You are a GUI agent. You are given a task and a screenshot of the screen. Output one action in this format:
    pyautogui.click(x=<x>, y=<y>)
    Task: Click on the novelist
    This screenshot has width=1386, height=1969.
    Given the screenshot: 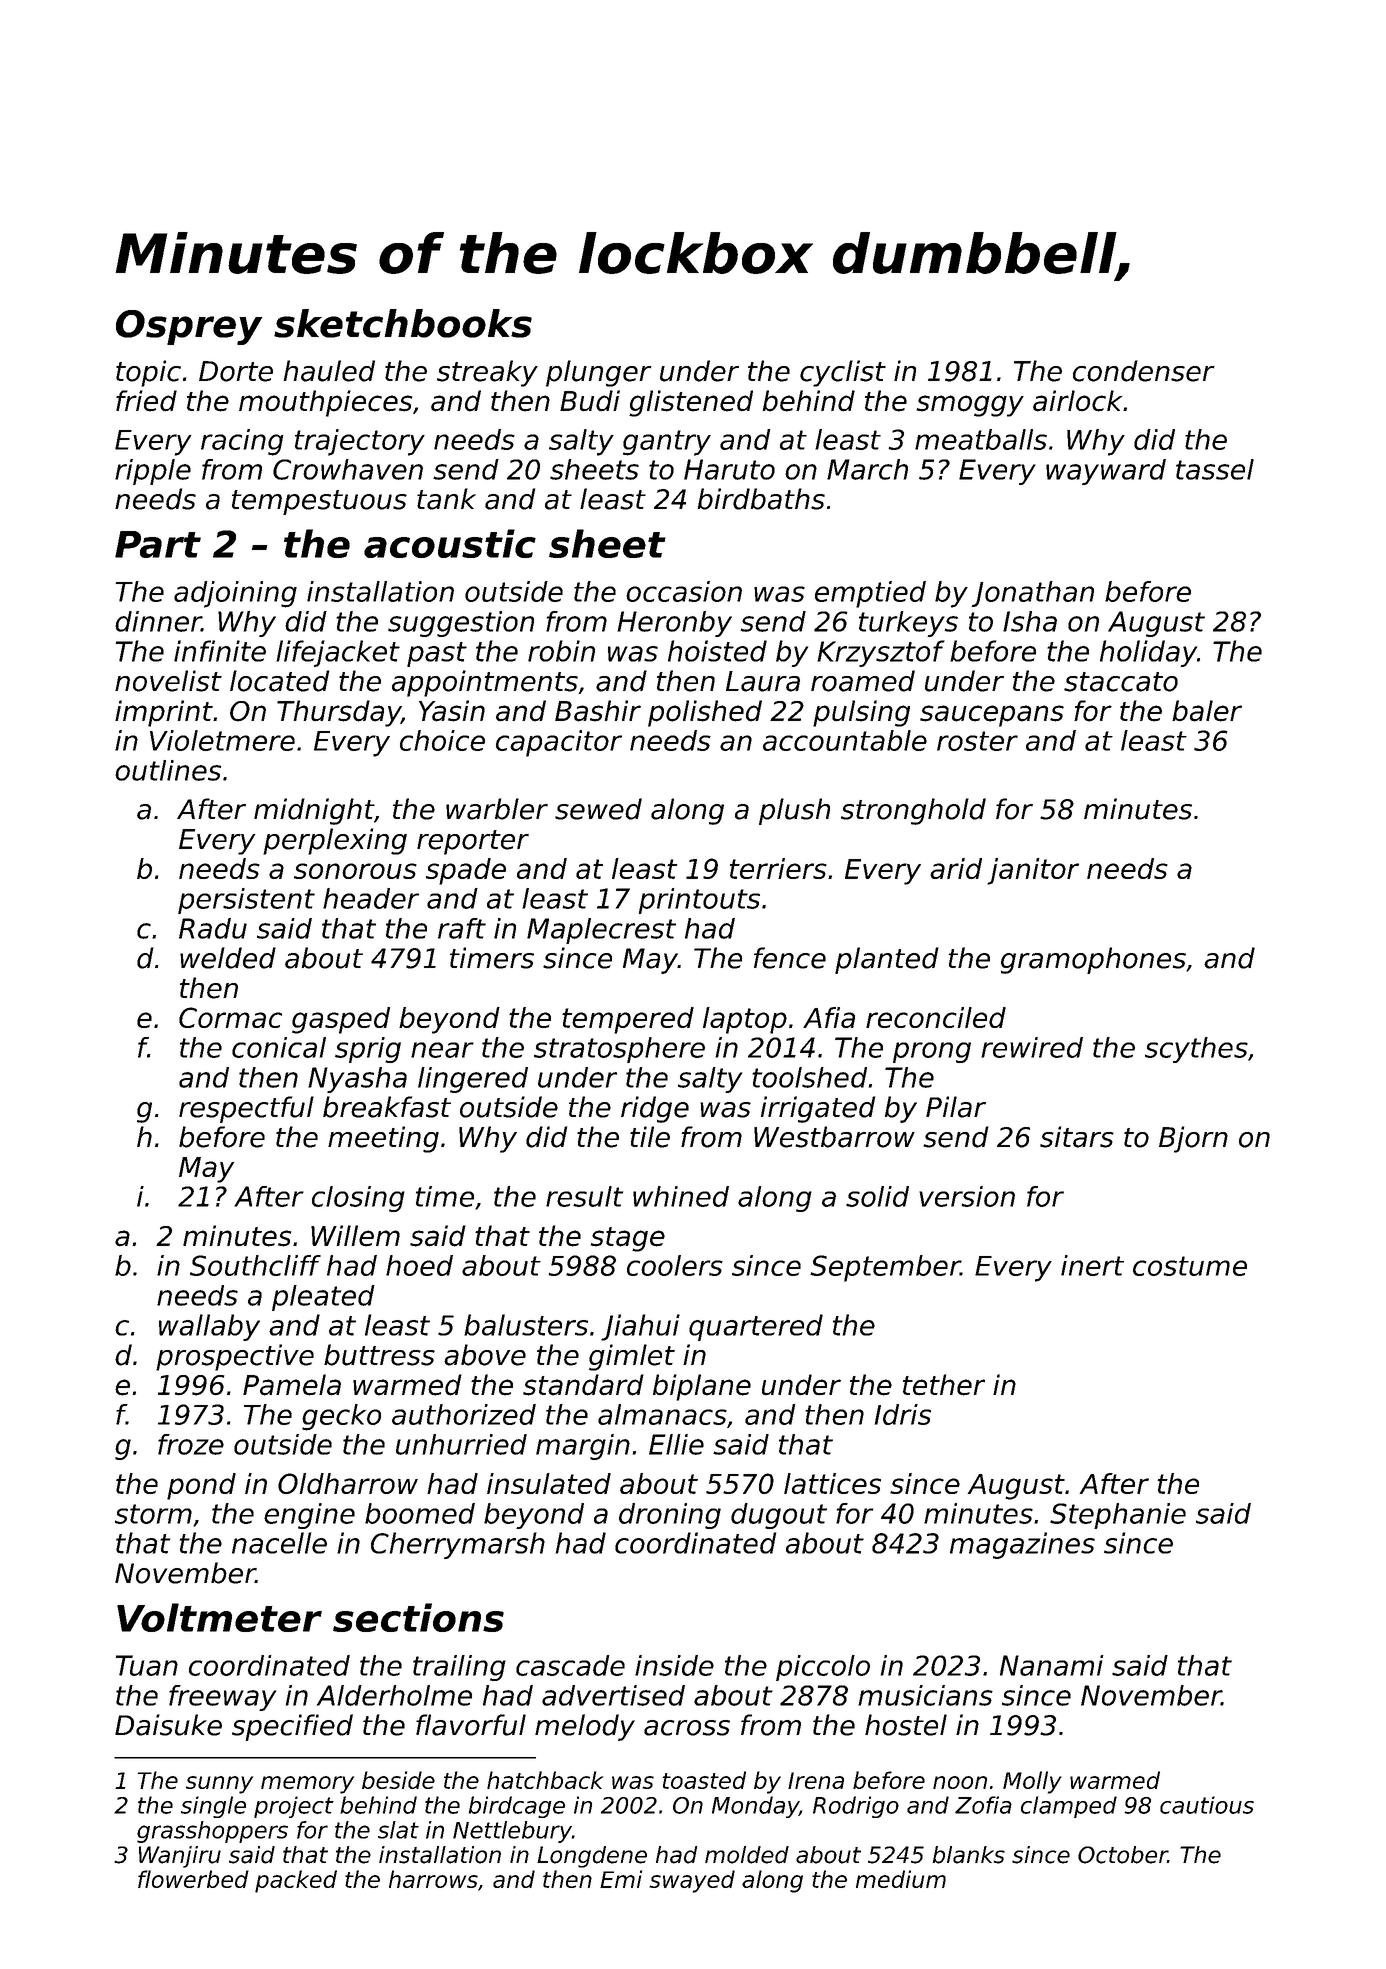 What is the action you would take?
    pyautogui.click(x=168, y=681)
